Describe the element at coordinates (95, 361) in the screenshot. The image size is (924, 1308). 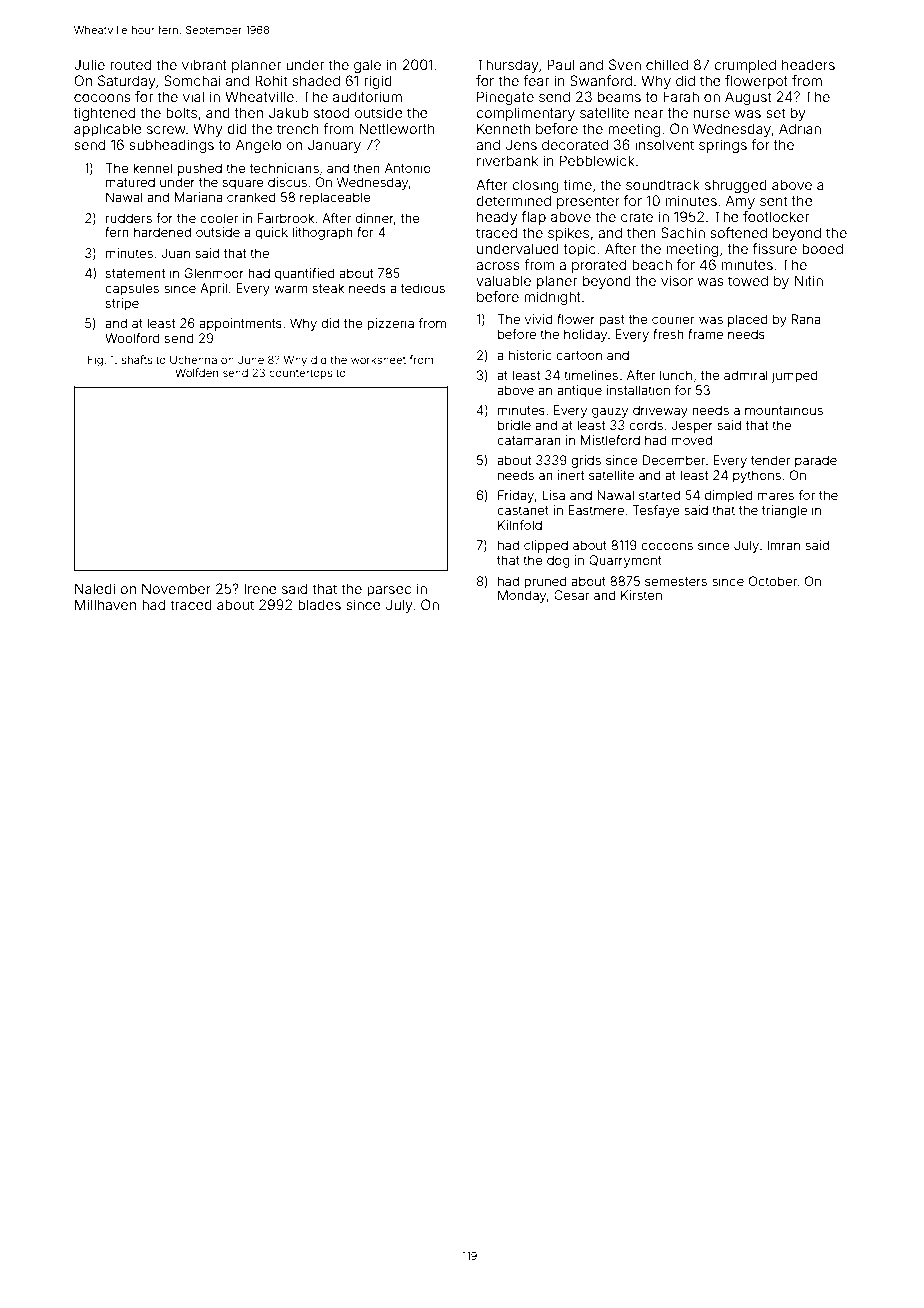
I see `Fig` at that location.
